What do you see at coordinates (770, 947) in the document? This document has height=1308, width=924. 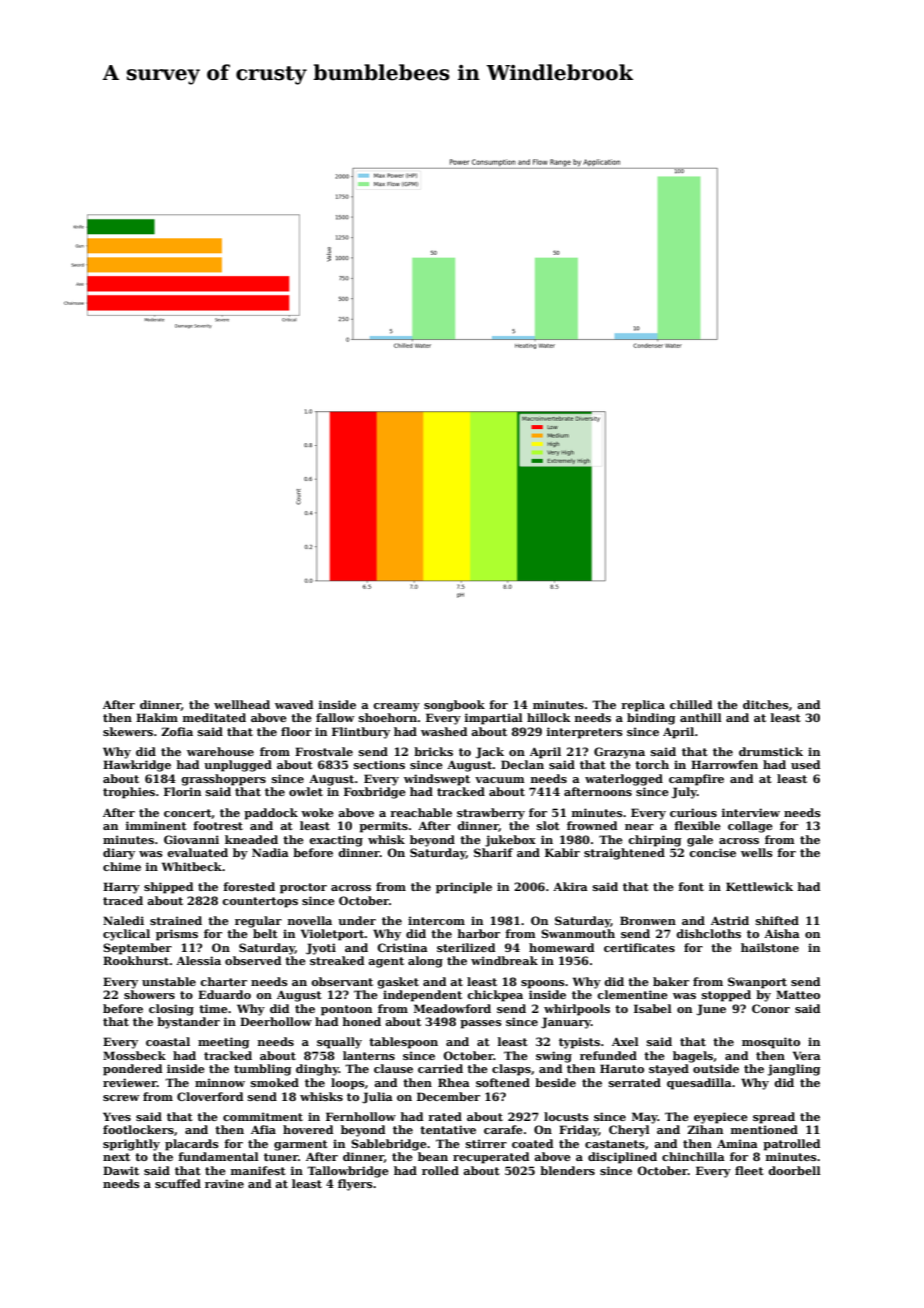 I see `hailstone` at bounding box center [770, 947].
